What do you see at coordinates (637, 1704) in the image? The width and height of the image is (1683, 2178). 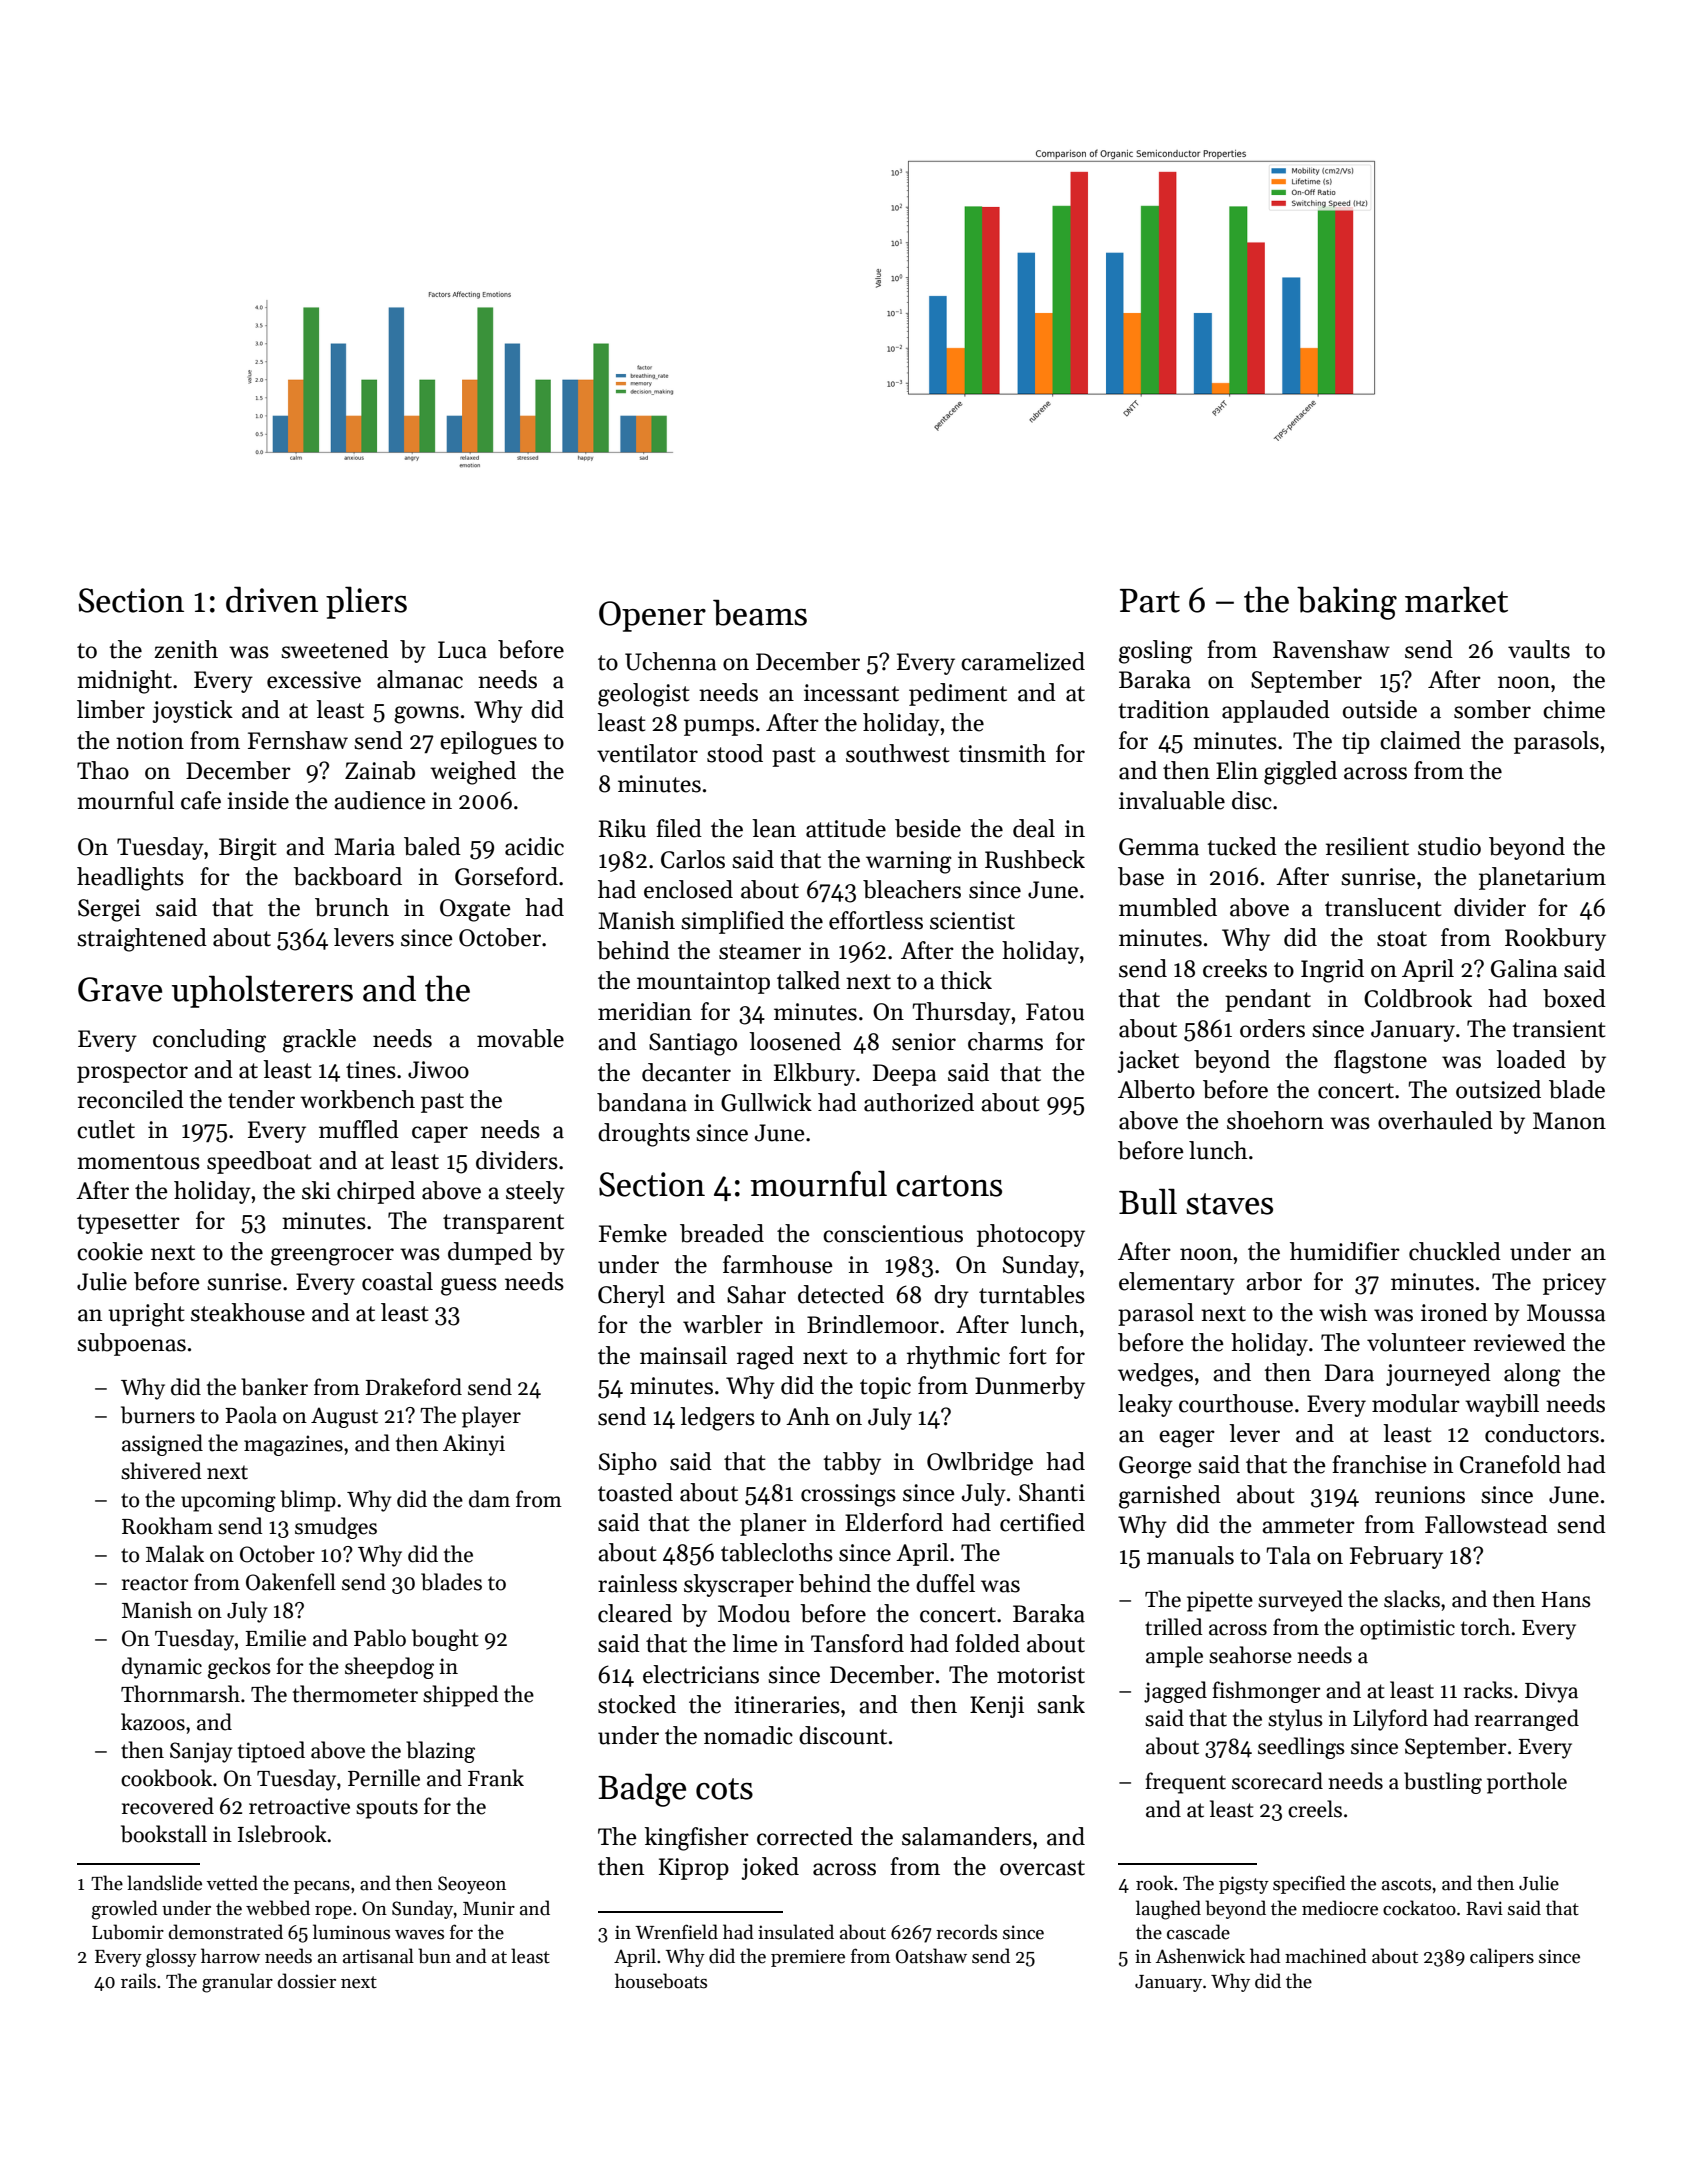 I see `stocked` at bounding box center [637, 1704].
